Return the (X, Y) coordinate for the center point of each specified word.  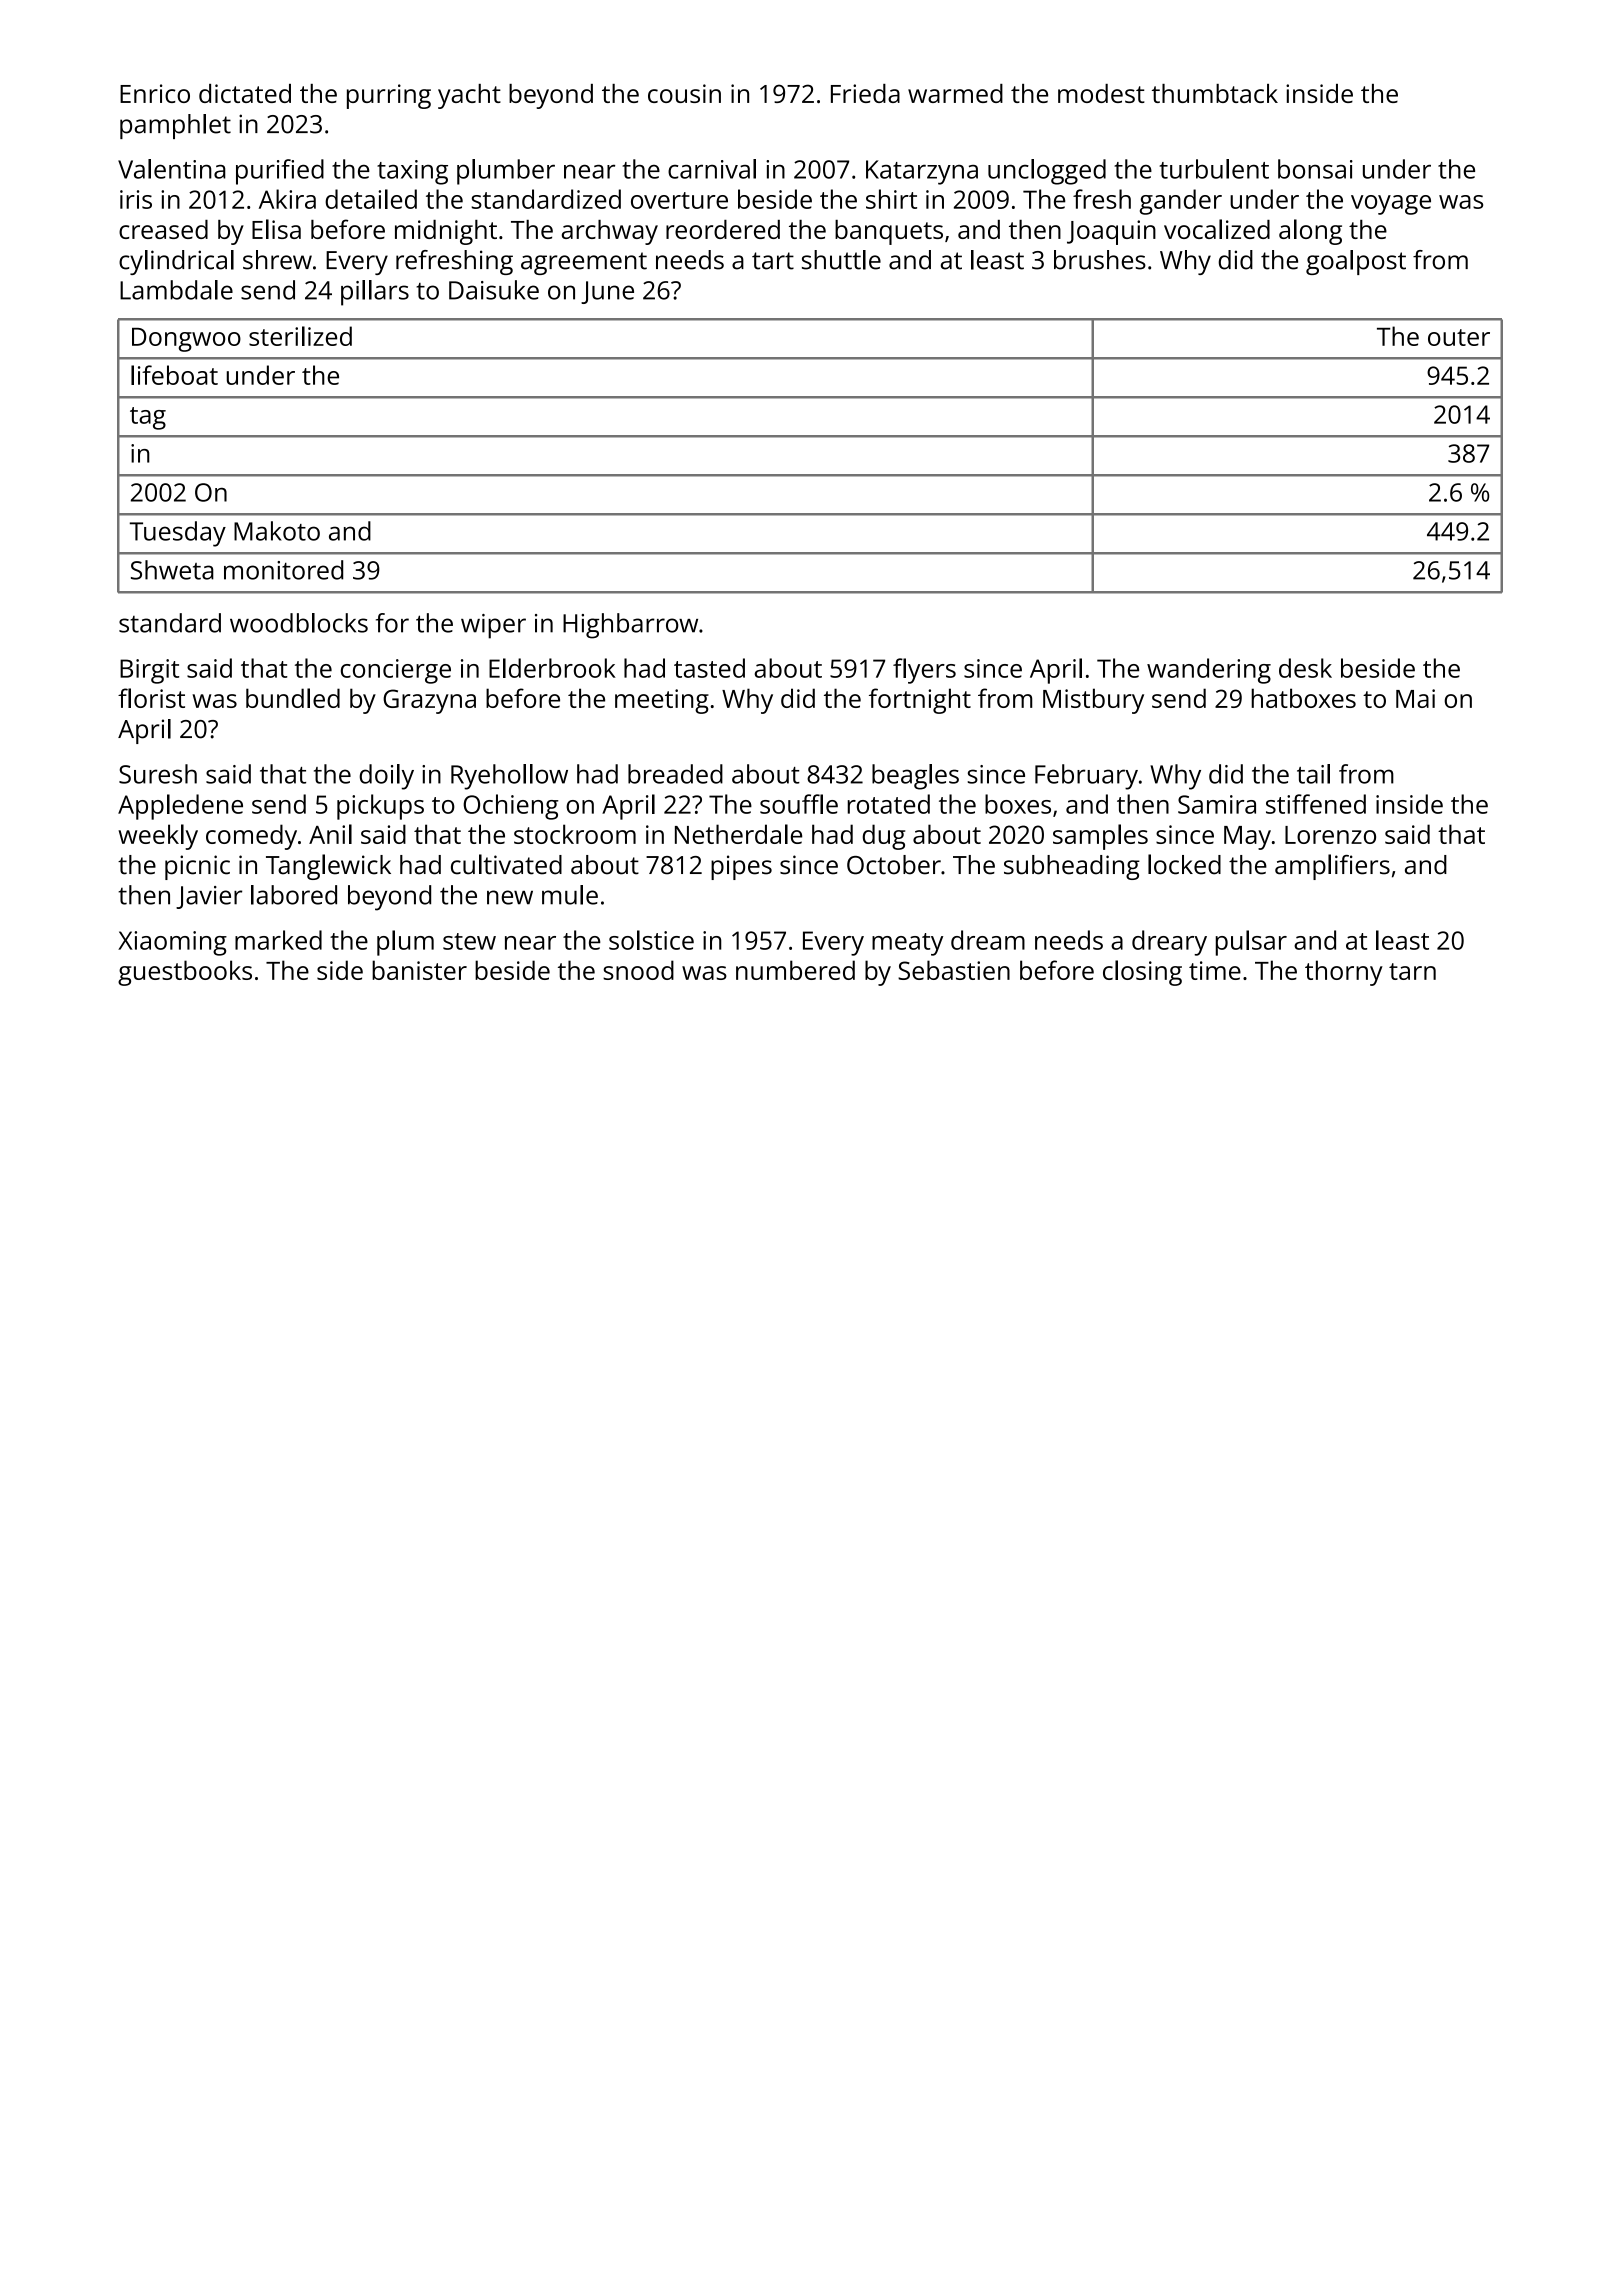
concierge (396, 671)
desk (1305, 668)
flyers (924, 671)
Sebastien (954, 970)
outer (1459, 337)
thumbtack (1215, 93)
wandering (1209, 671)
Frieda (865, 93)
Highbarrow (630, 626)
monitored (283, 570)
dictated (245, 93)
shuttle (841, 260)
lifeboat (174, 375)
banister (419, 970)
